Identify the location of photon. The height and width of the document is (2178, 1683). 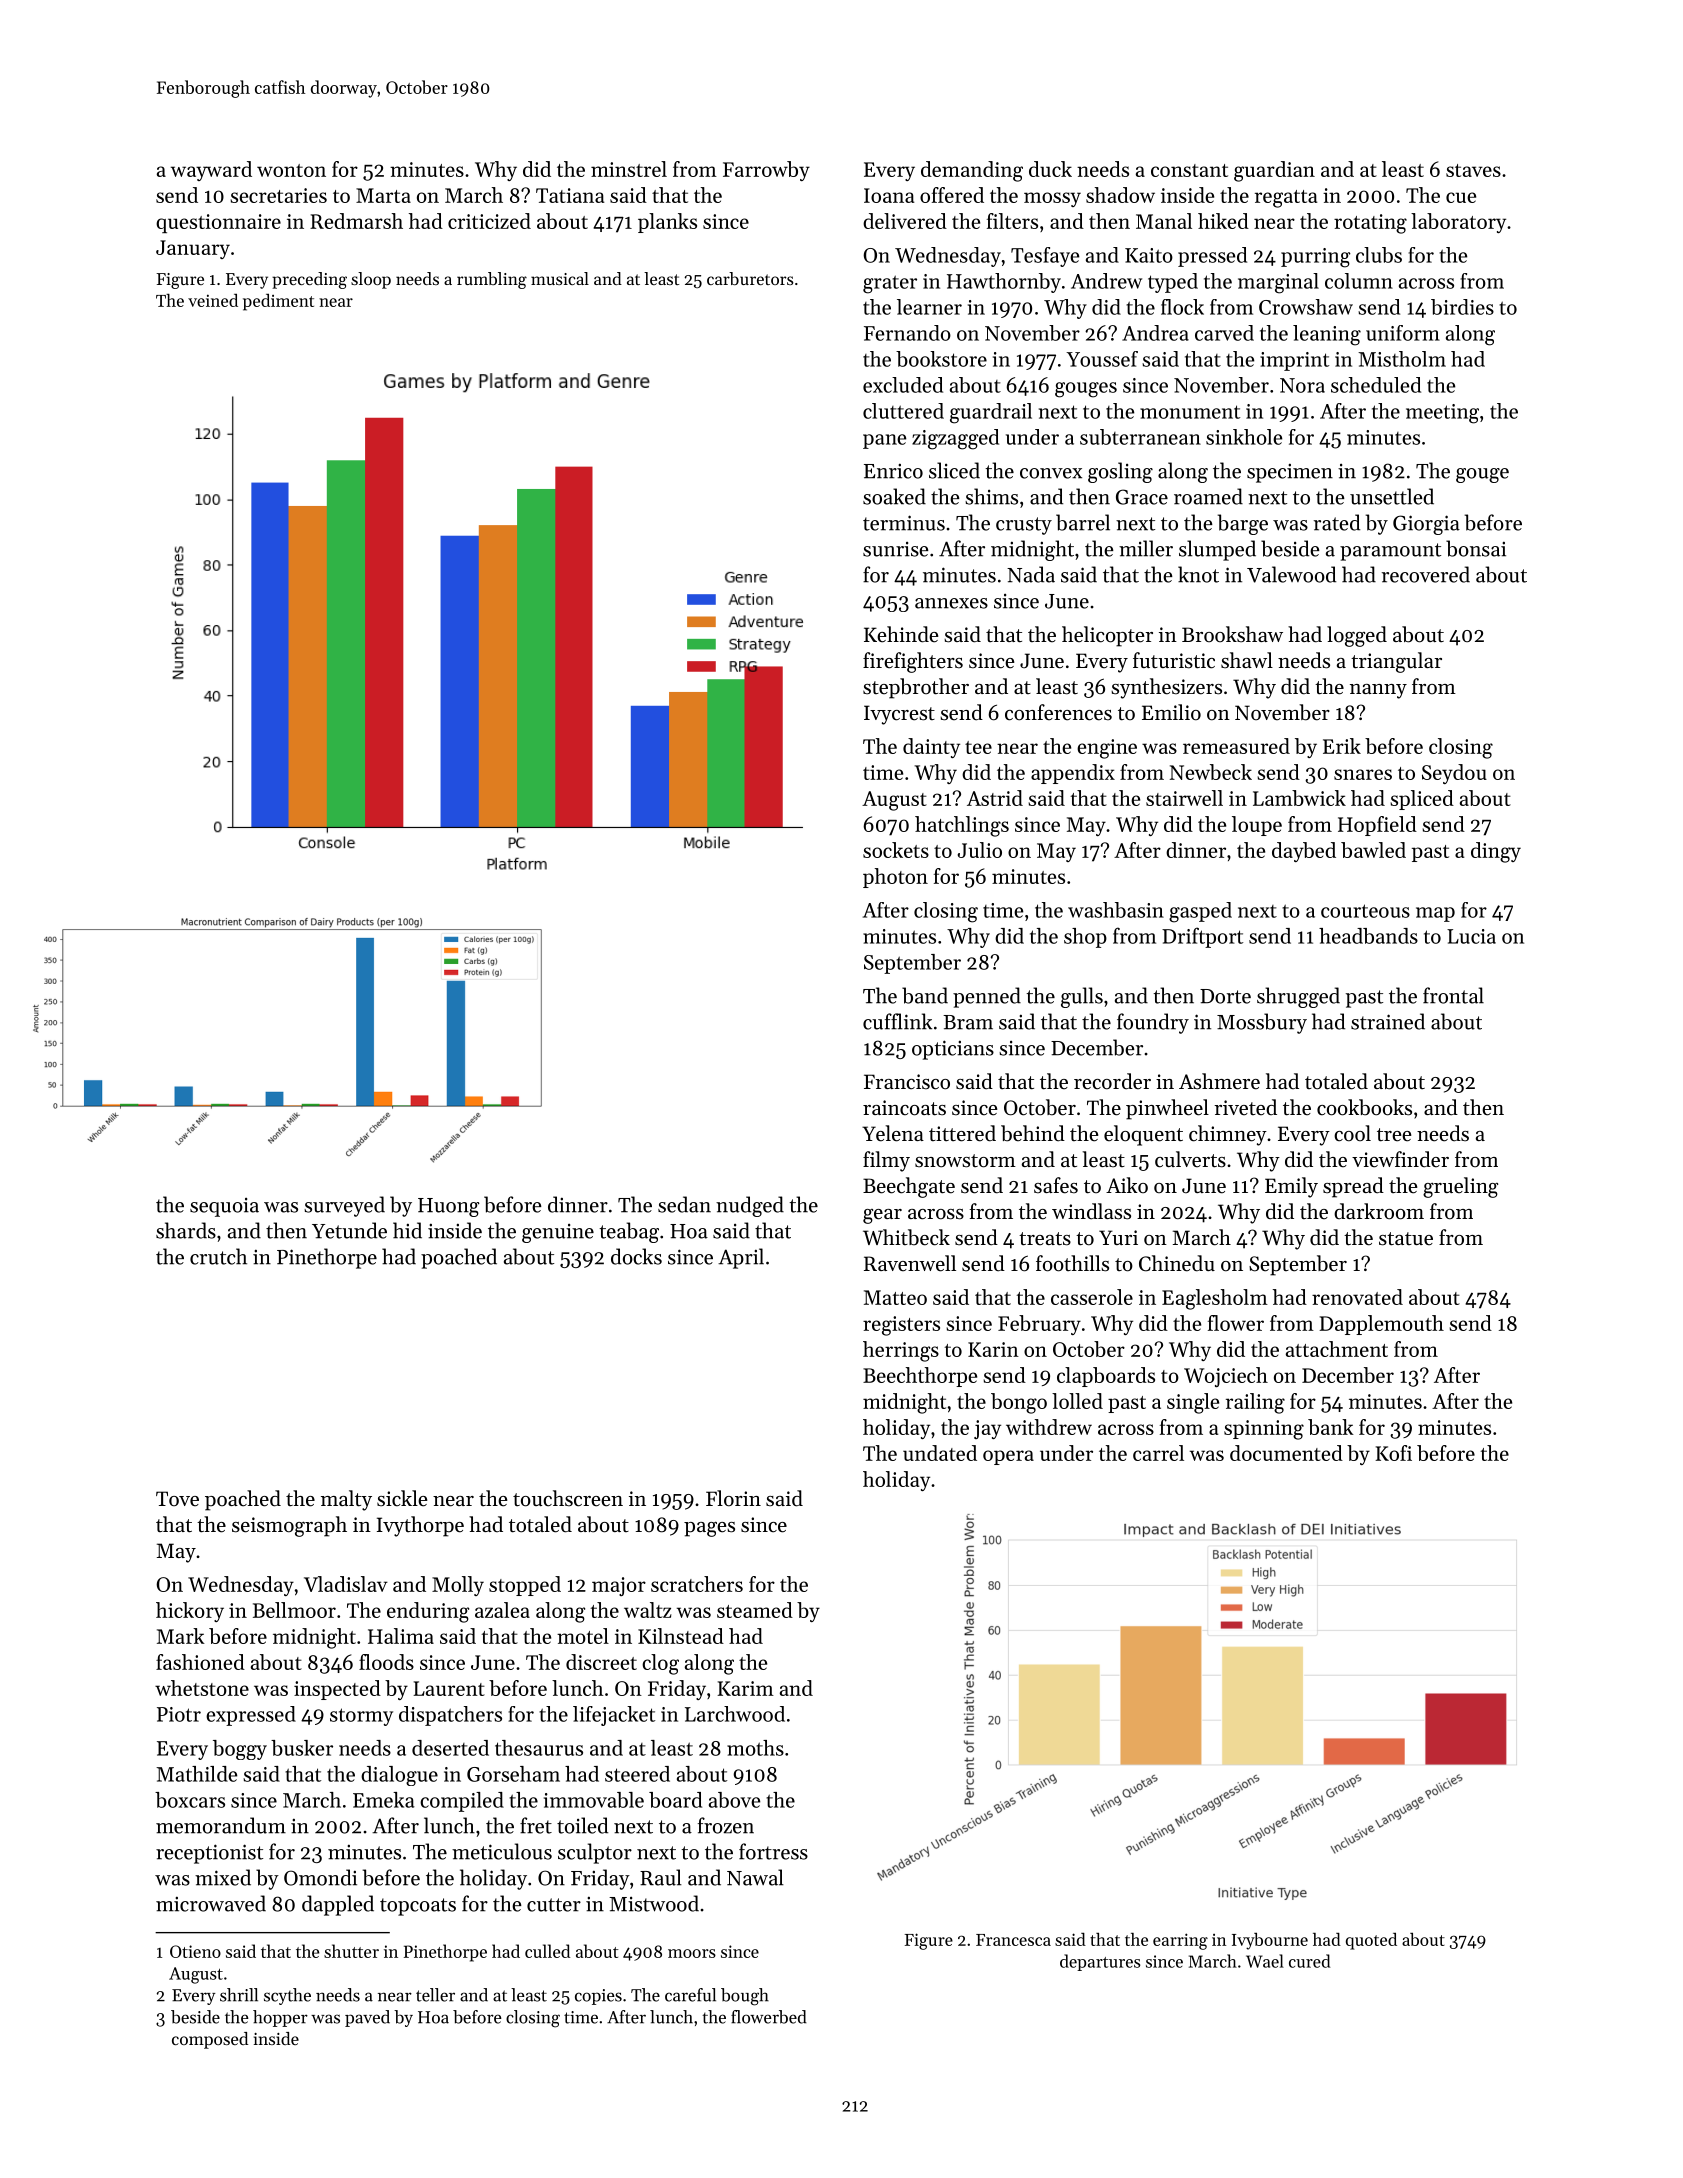
(895, 878).
